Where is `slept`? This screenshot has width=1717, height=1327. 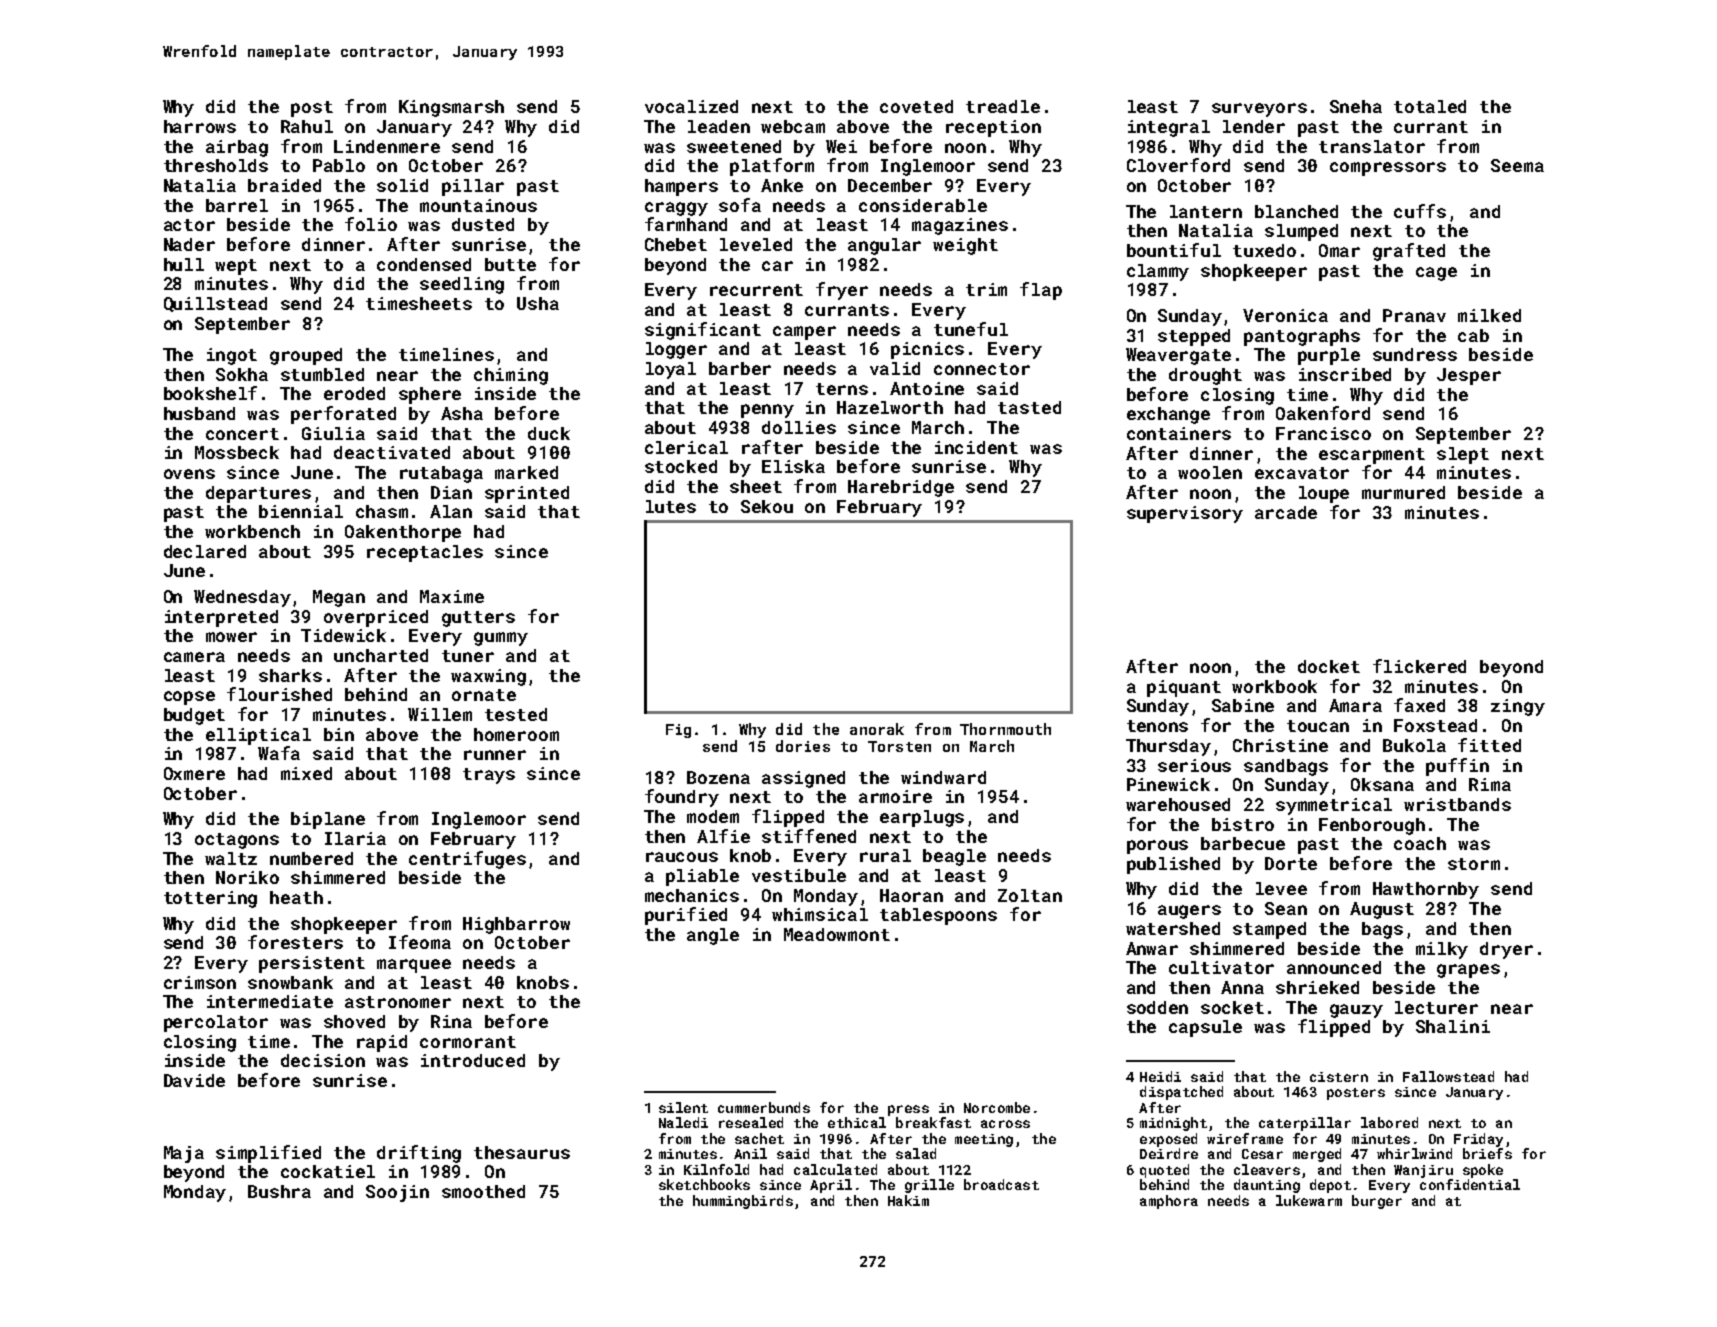 slept is located at coordinates (1463, 455).
